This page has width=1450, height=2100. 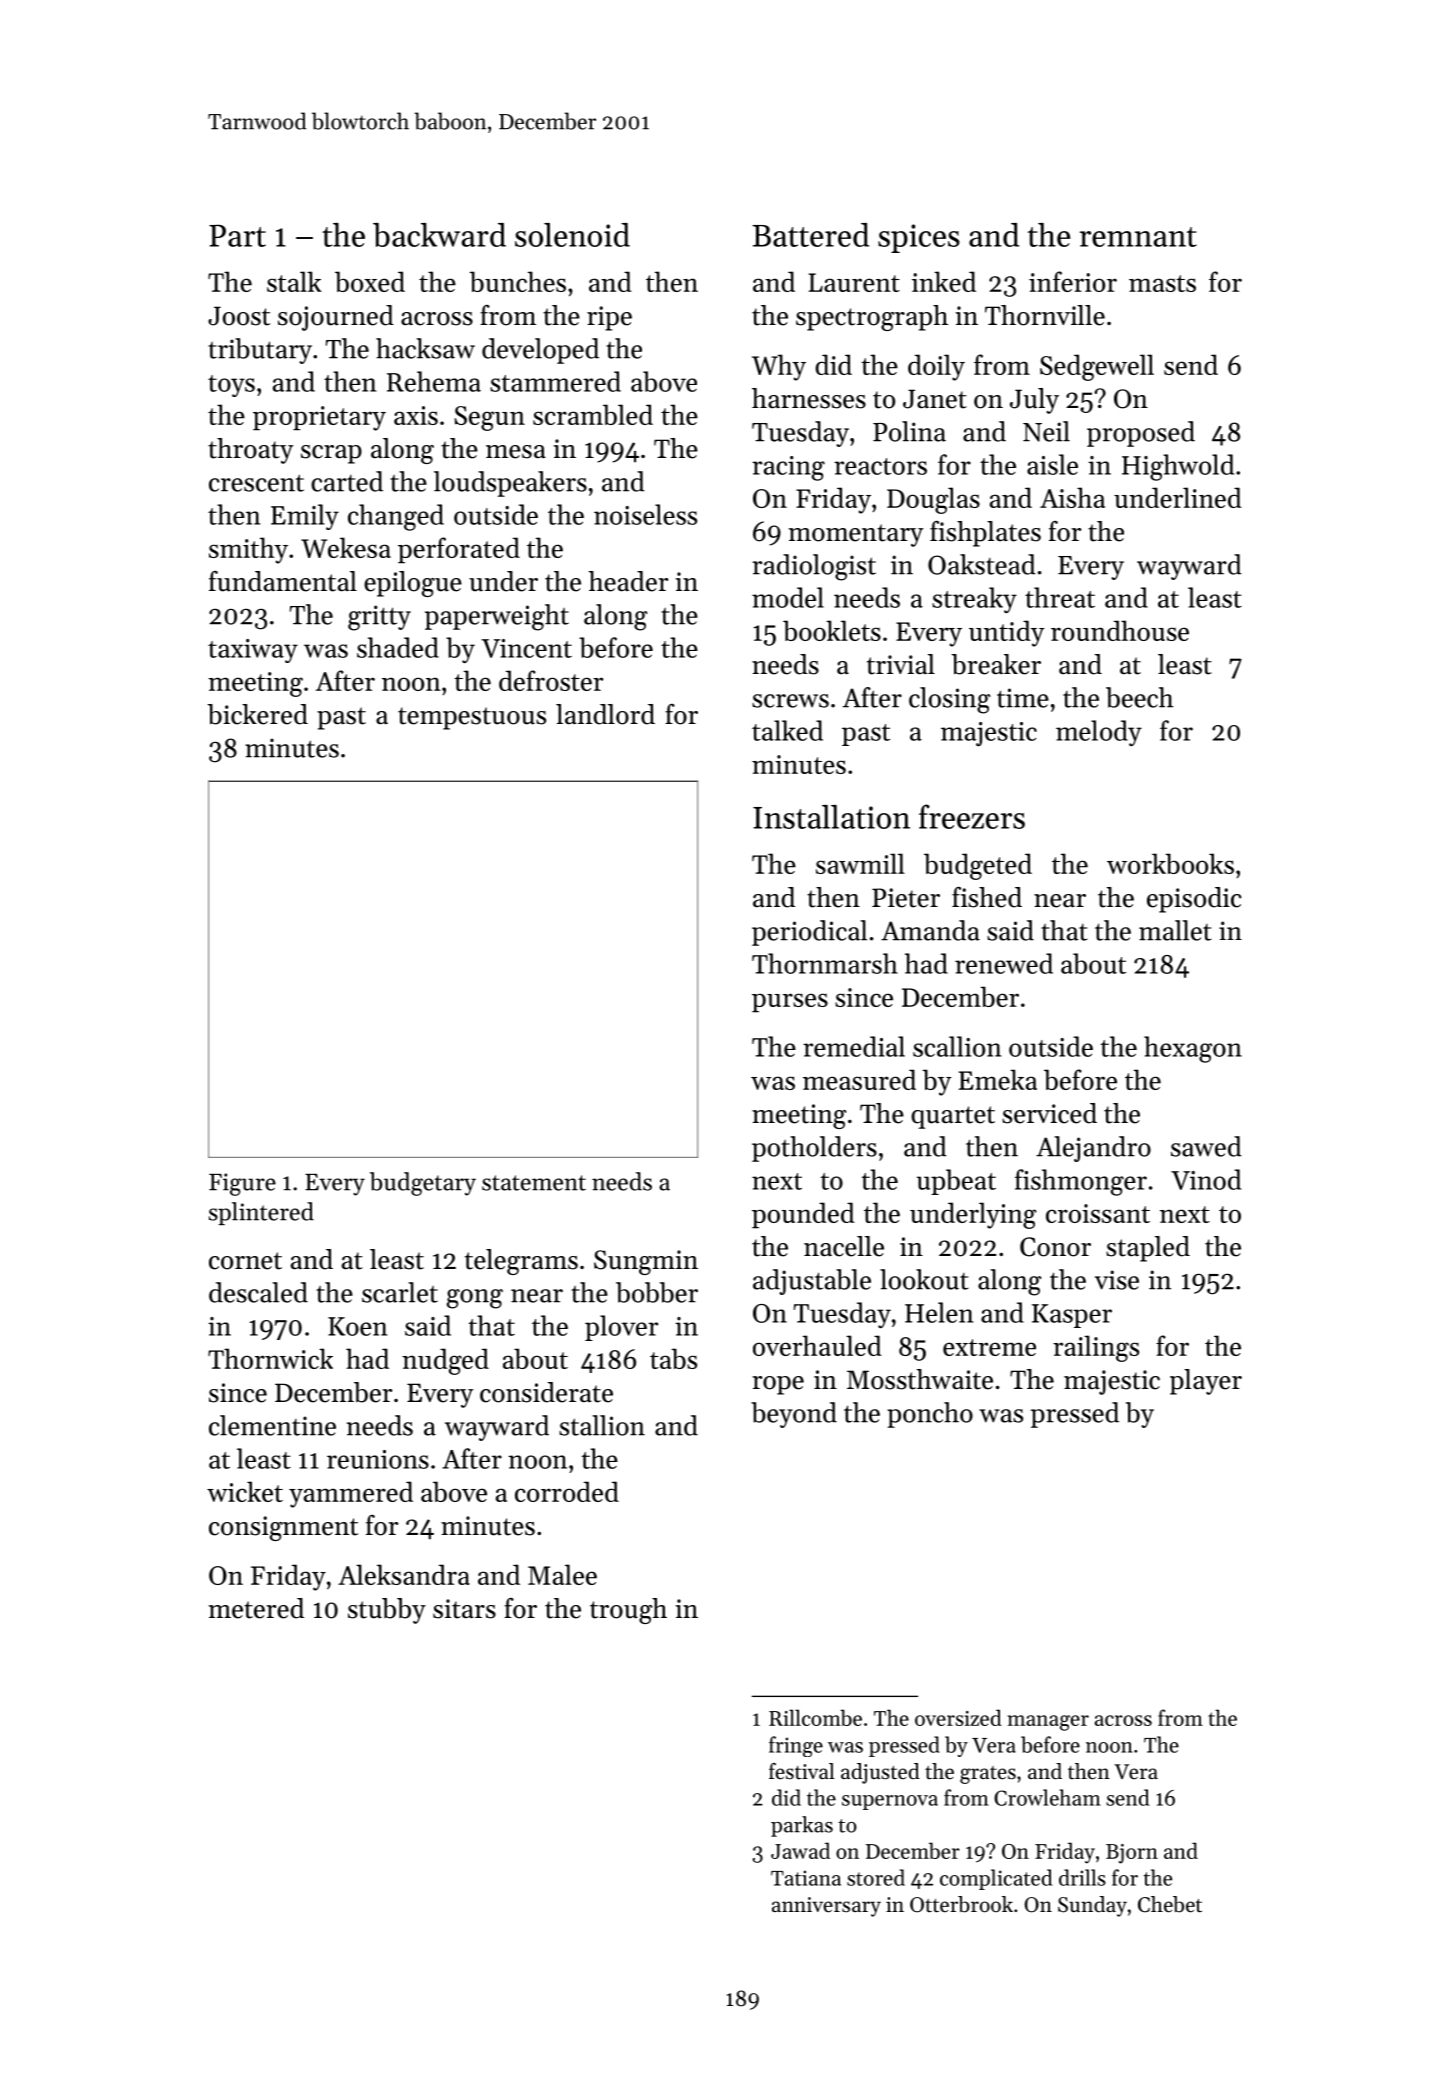 What do you see at coordinates (800, 1850) in the page?
I see `Jawad` at bounding box center [800, 1850].
